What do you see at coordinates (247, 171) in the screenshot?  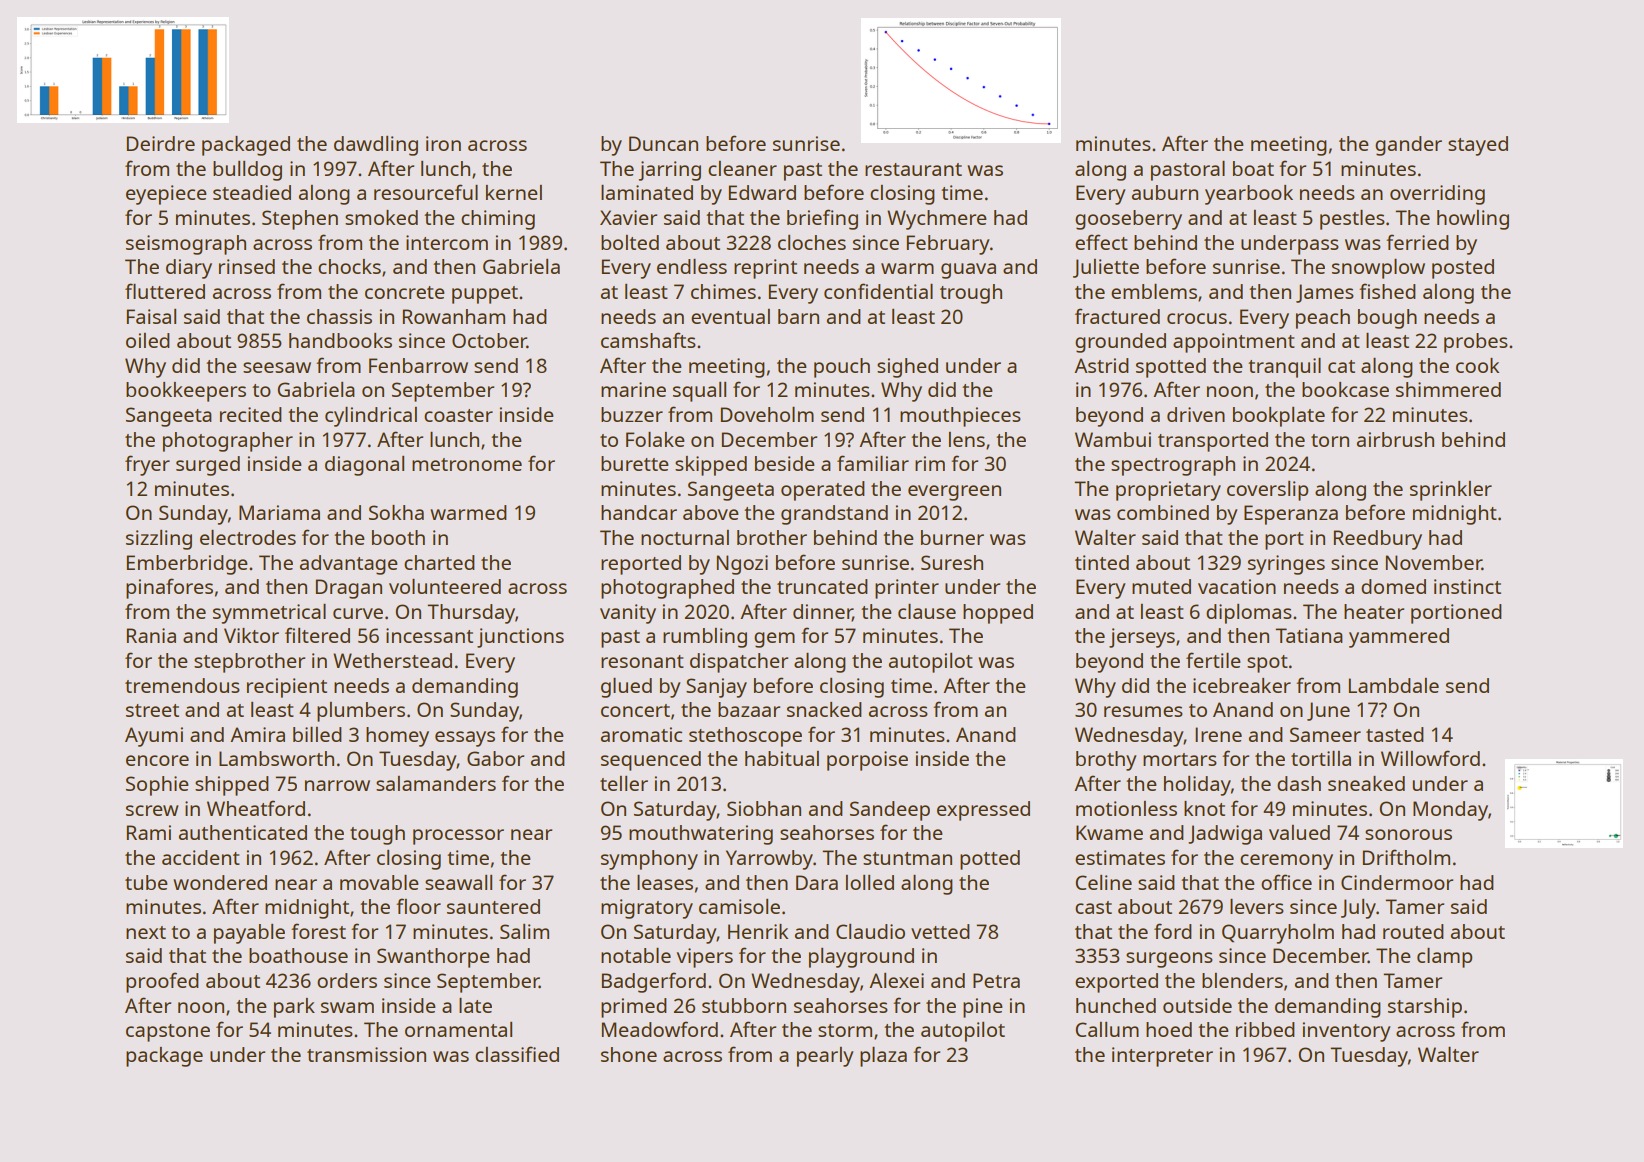 I see `bulldog` at bounding box center [247, 171].
